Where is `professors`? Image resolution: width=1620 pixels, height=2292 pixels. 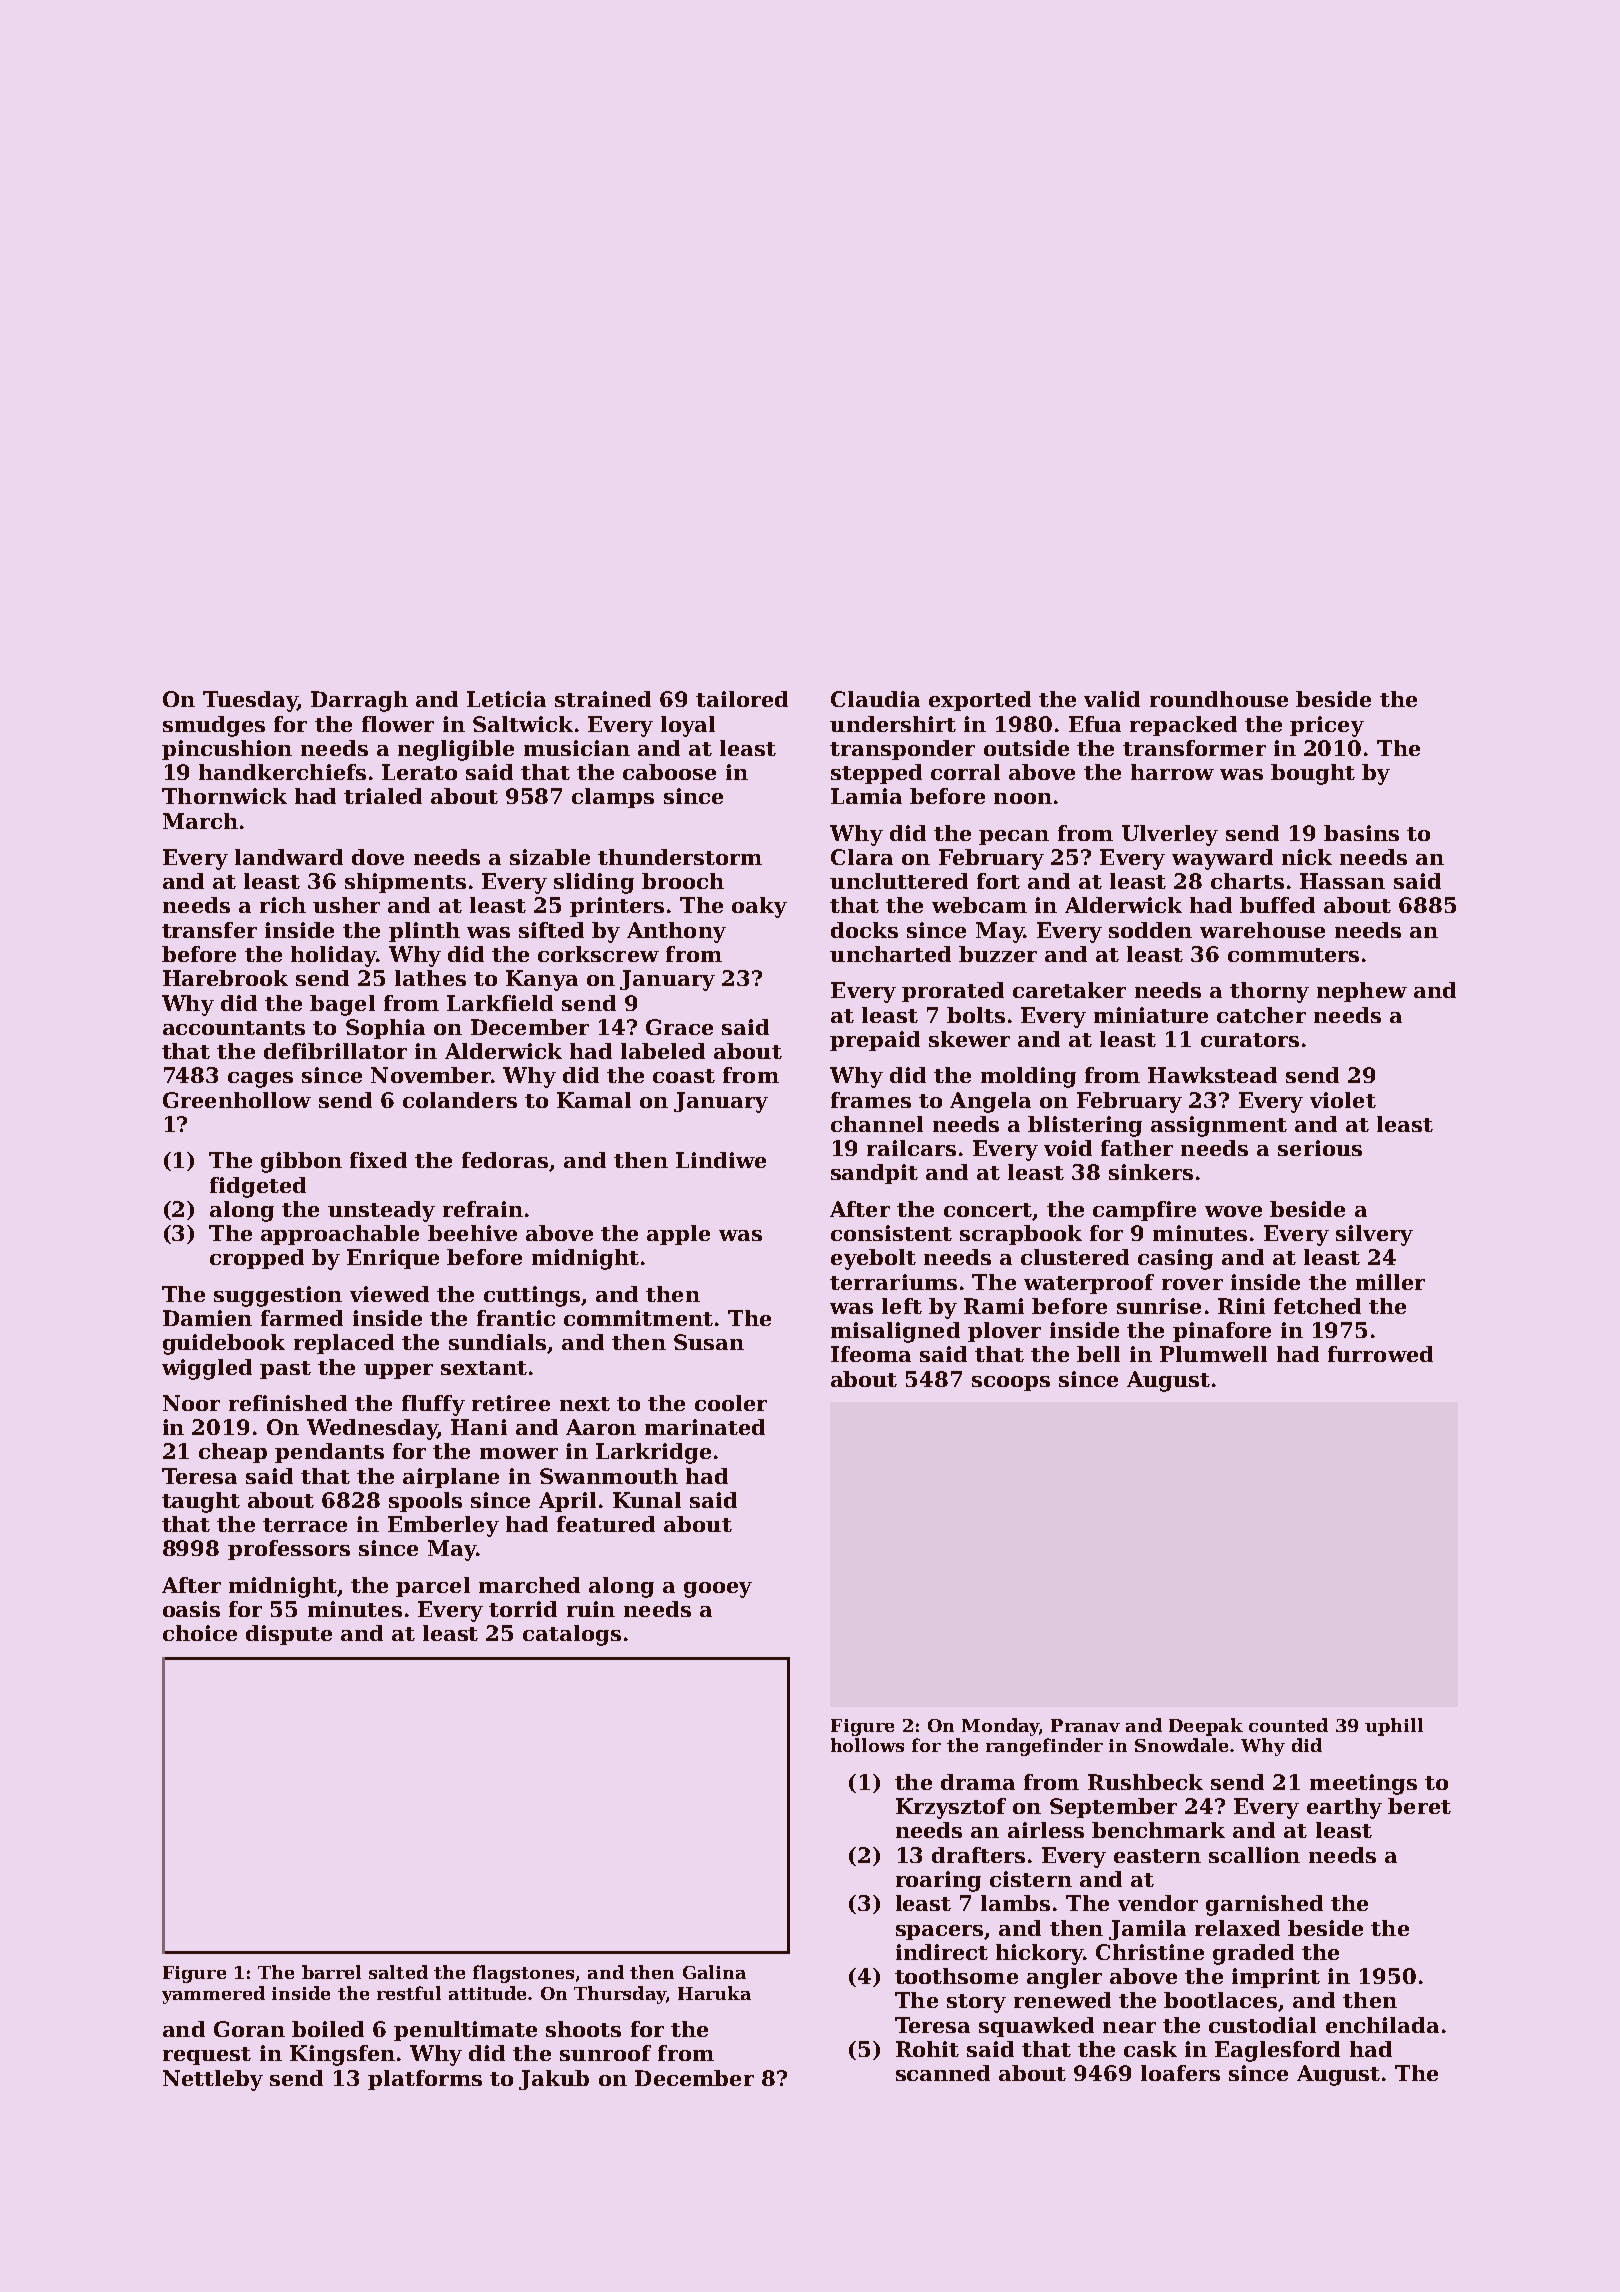
professors is located at coordinates (289, 1550).
